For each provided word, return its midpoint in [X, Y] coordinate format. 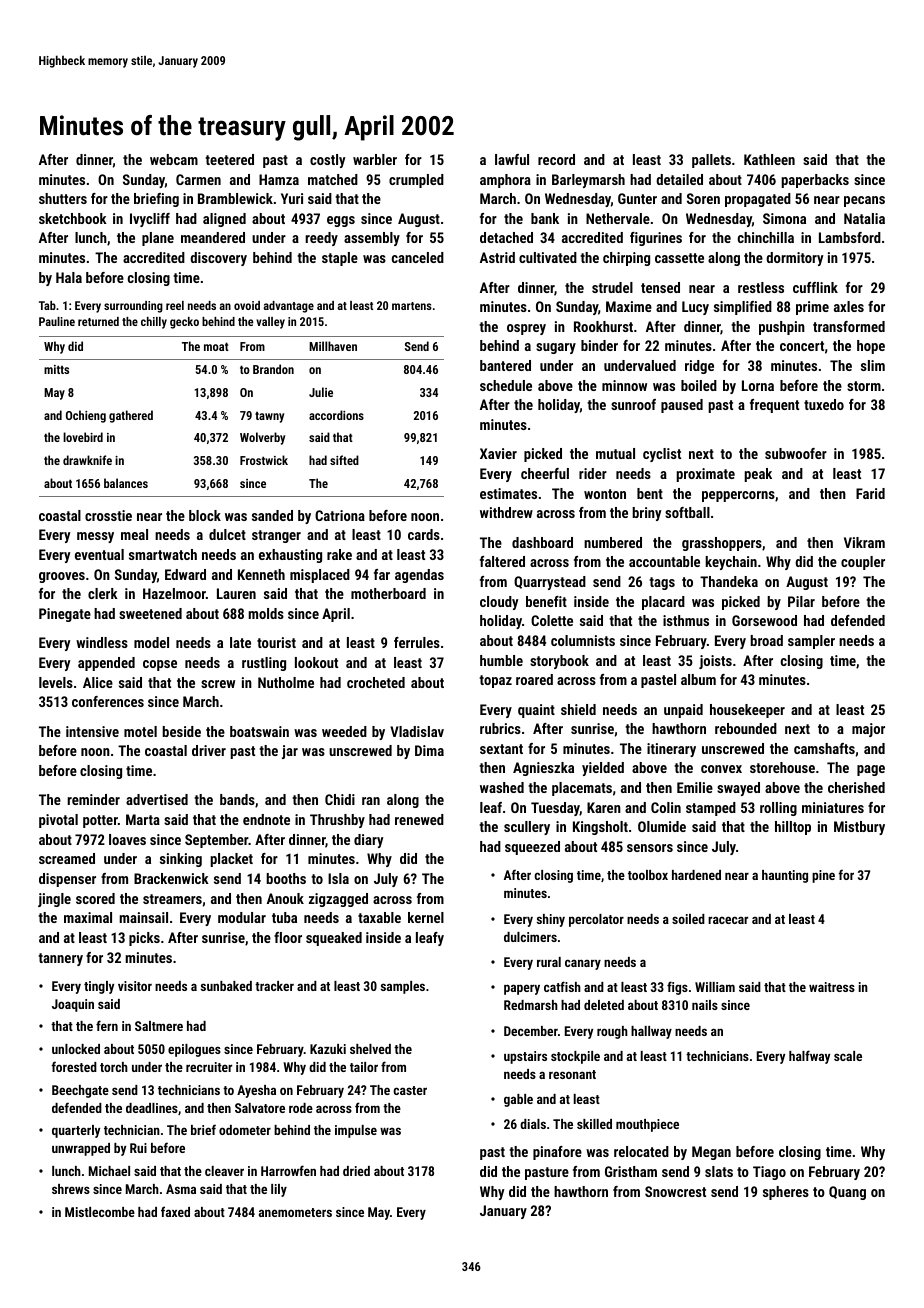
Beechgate [80, 1091]
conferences [108, 701]
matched [333, 179]
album [698, 679]
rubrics [500, 728]
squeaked [334, 939]
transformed [849, 326]
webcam [174, 159]
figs [677, 988]
